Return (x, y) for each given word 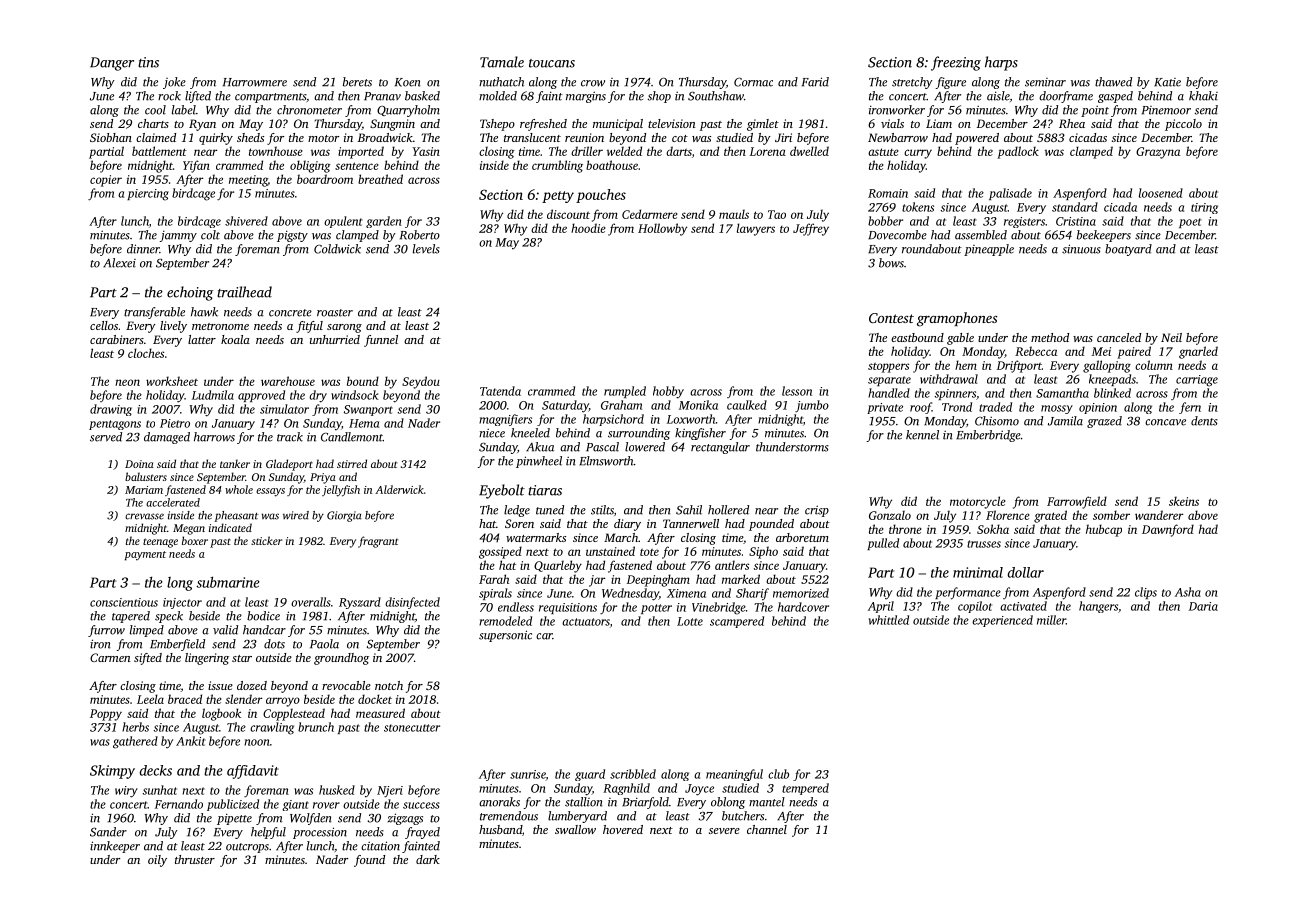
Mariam (144, 490)
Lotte (690, 621)
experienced (1002, 621)
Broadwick (385, 137)
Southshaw (716, 96)
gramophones (957, 319)
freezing (956, 63)
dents (1204, 421)
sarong (344, 328)
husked (337, 790)
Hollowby (662, 229)
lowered (645, 447)
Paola (324, 644)
